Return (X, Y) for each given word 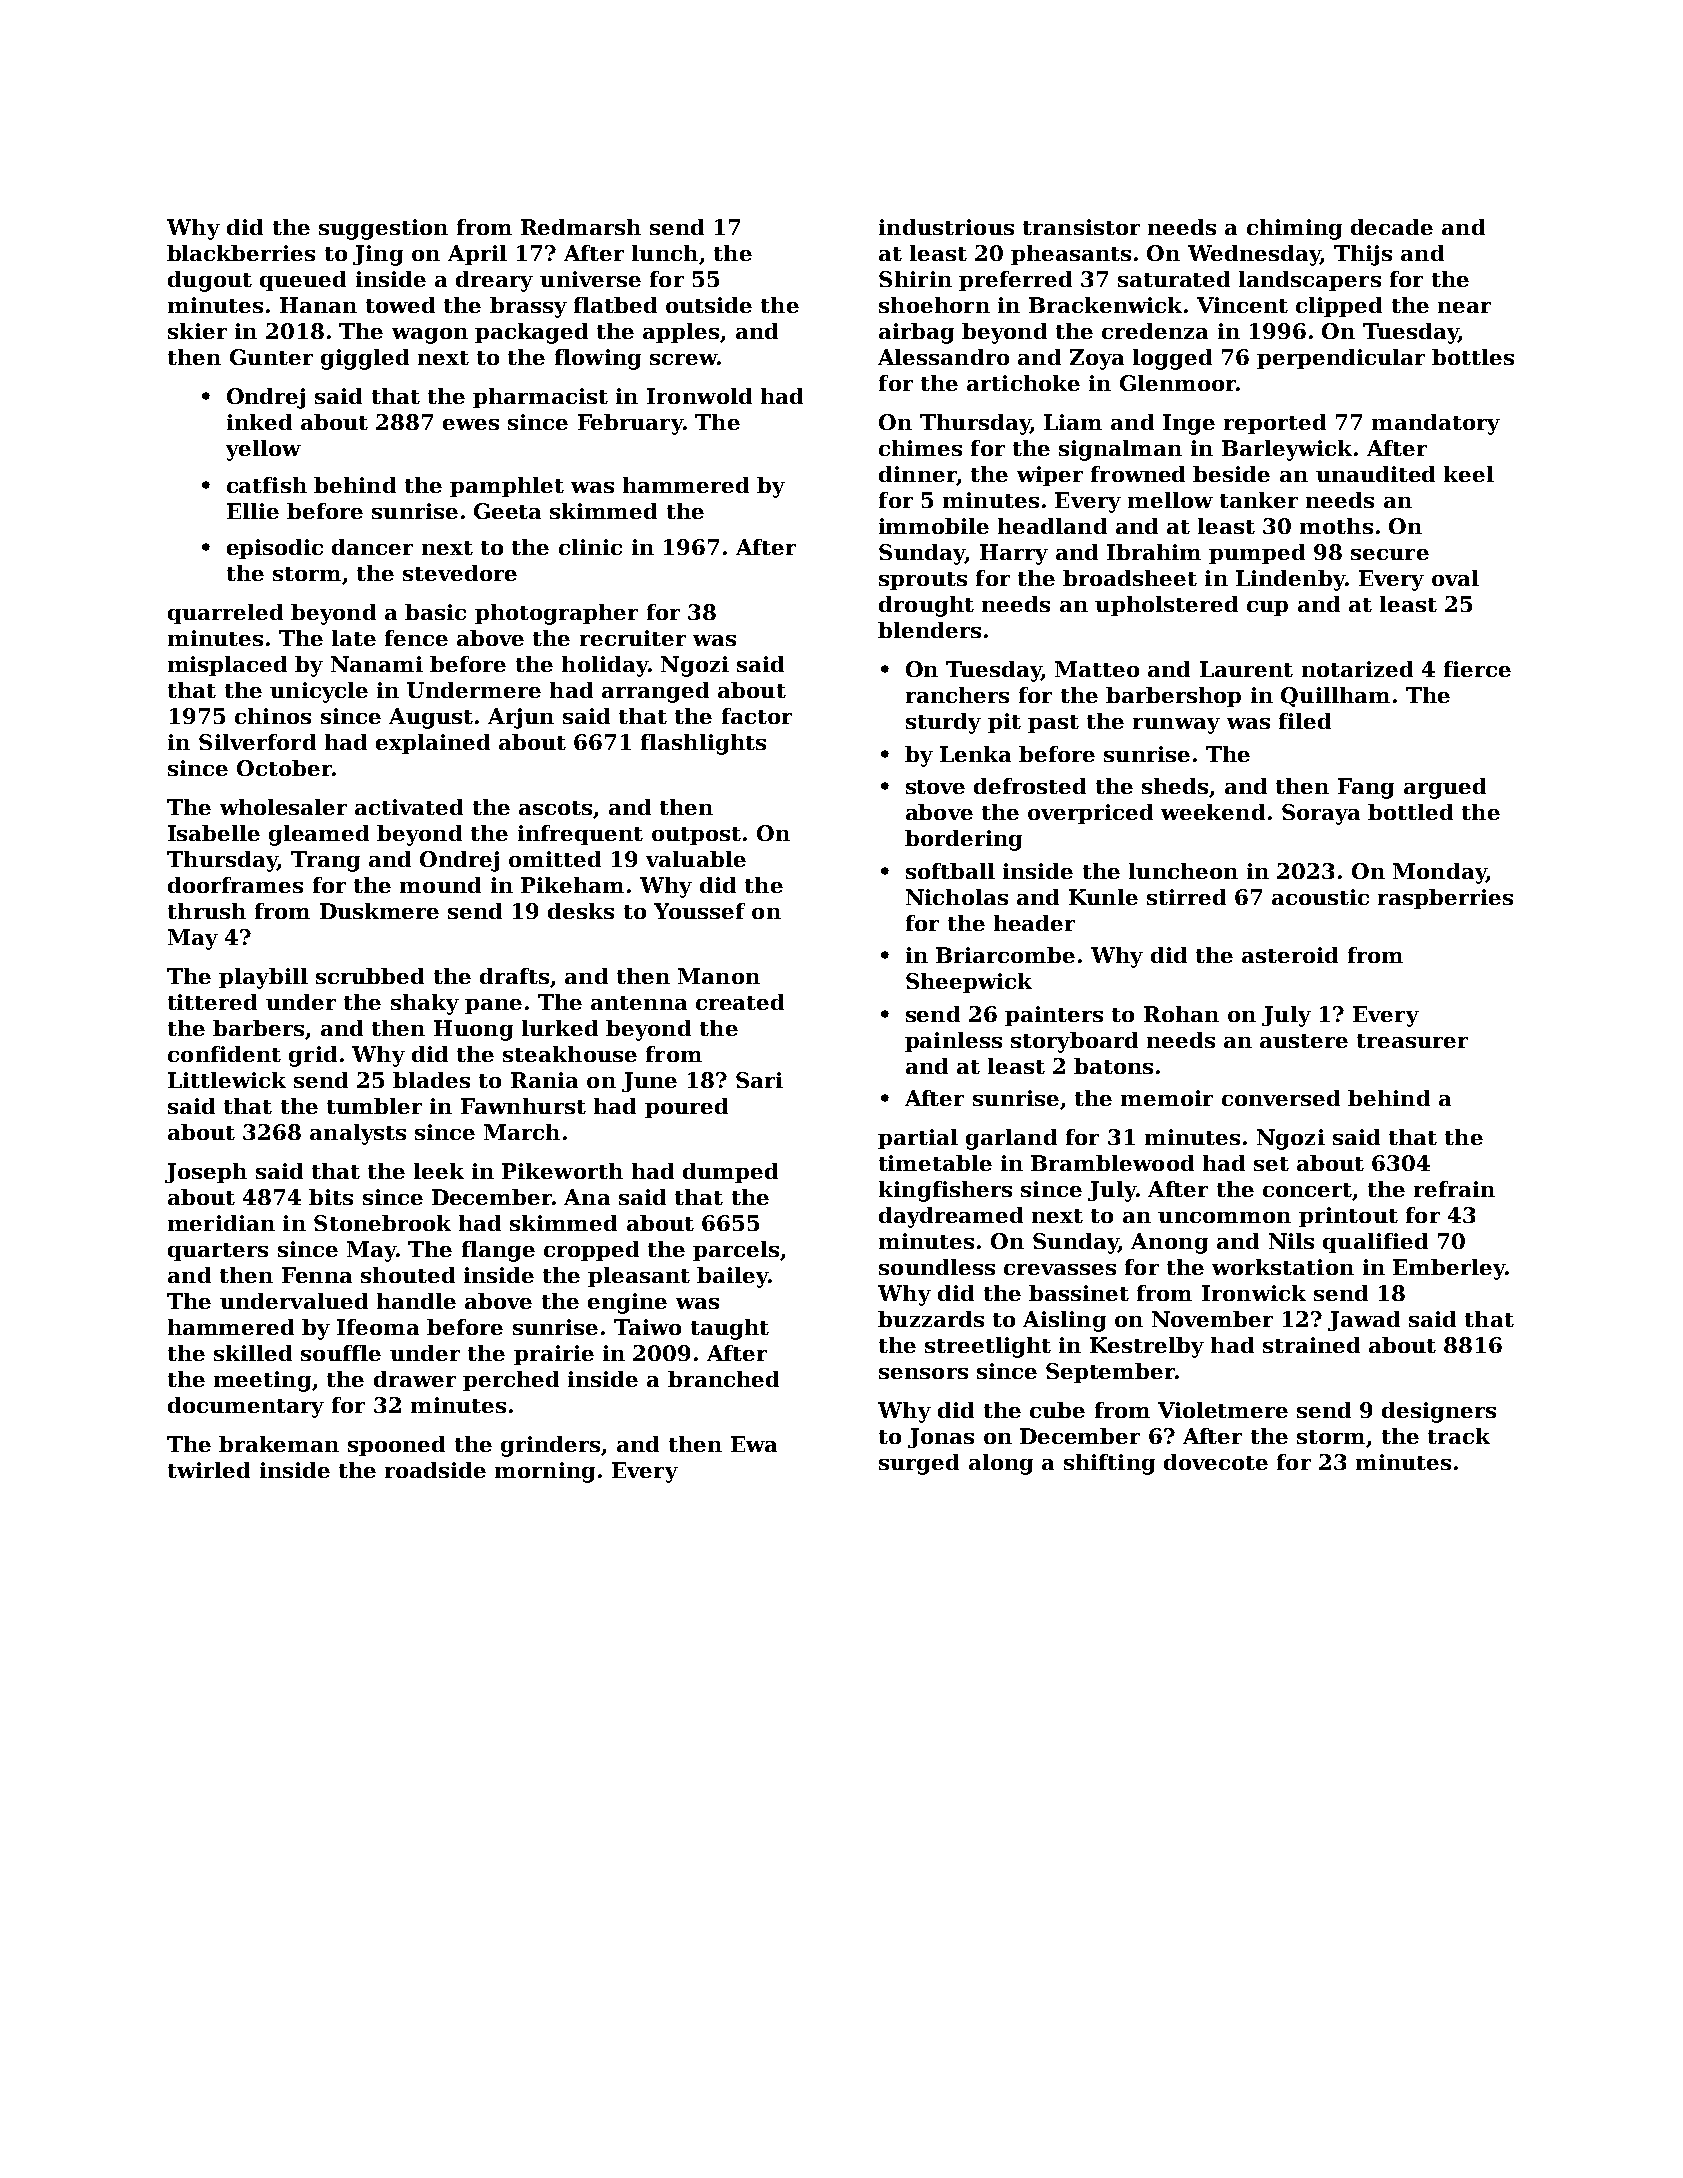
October (284, 768)
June (649, 1082)
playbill (263, 978)
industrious (946, 227)
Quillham (1335, 697)
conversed (1281, 1098)
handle (416, 1301)
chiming (1294, 229)
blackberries (241, 253)
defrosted (1030, 786)
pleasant (639, 1277)
